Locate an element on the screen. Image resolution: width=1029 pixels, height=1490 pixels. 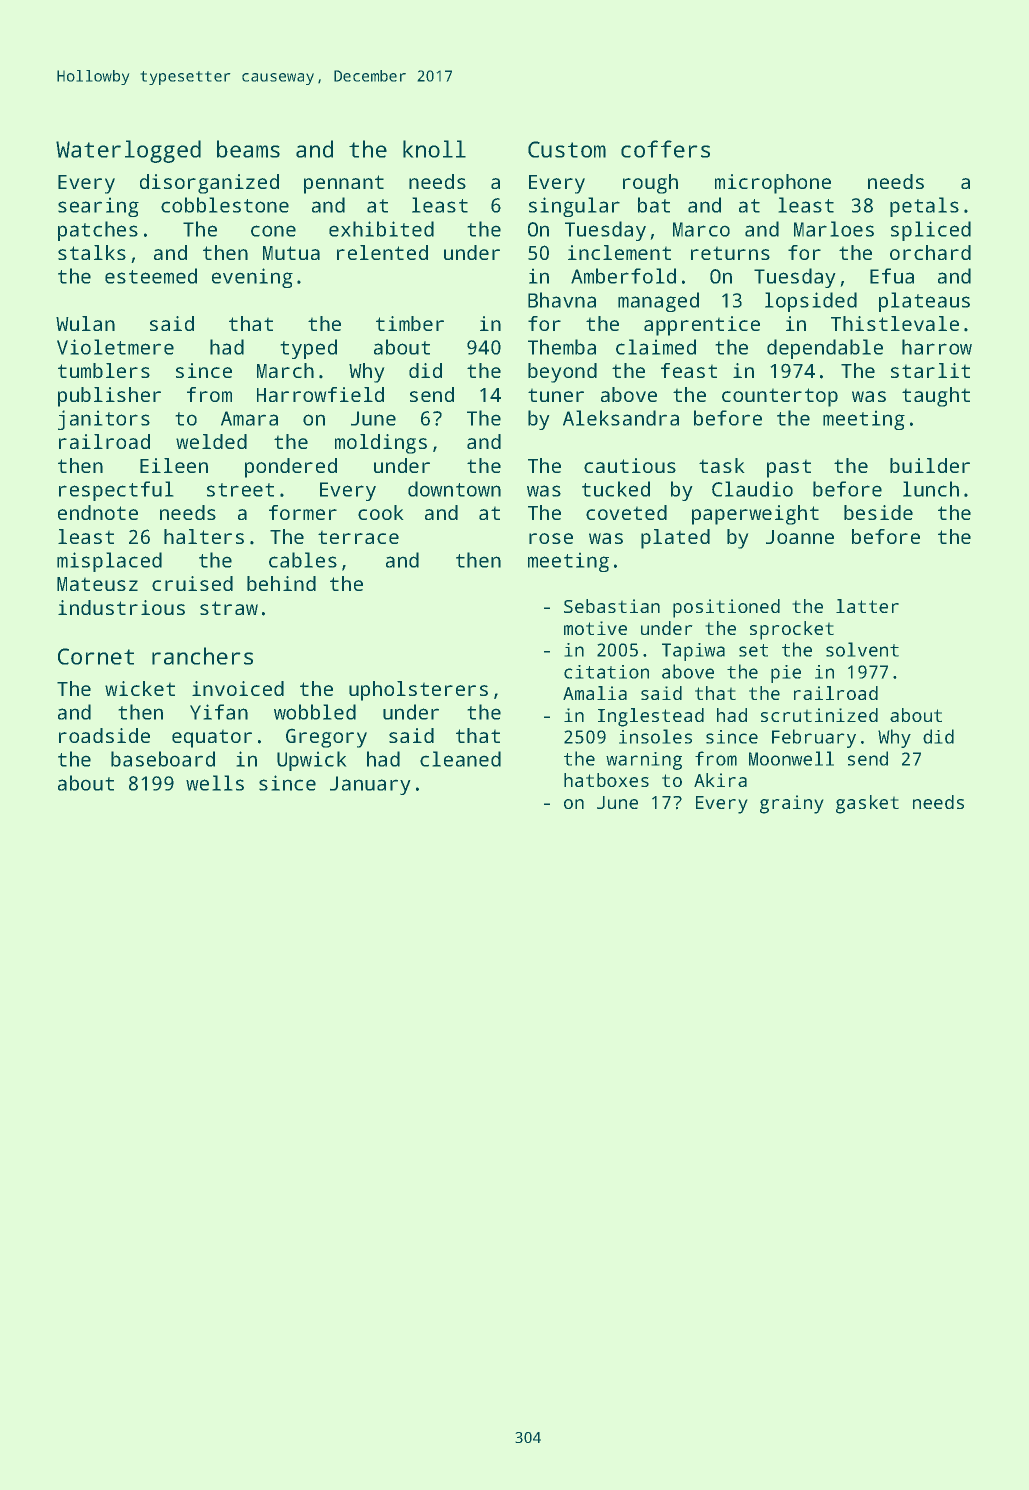
solvent is located at coordinates (862, 649).
